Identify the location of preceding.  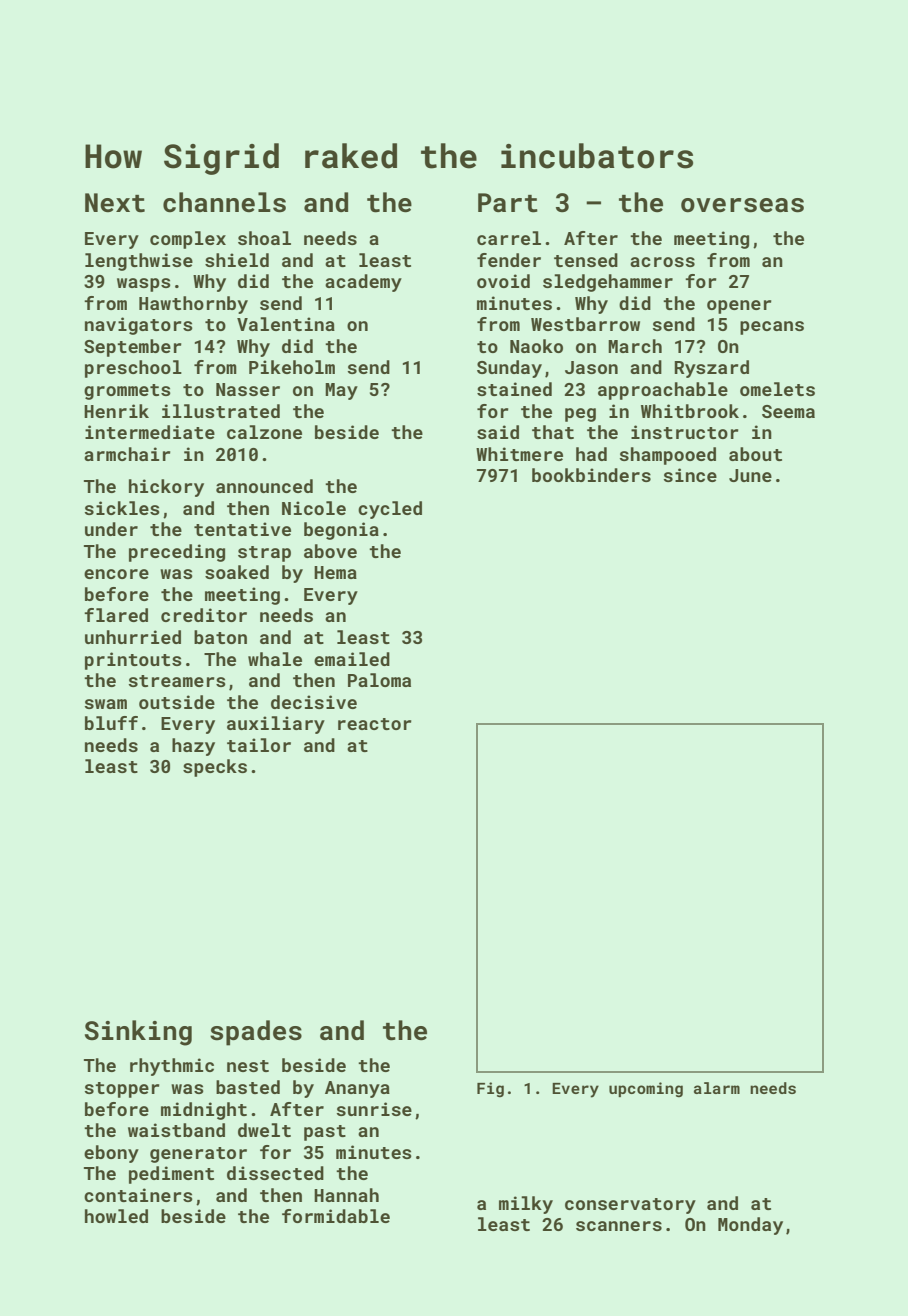
(177, 553).
